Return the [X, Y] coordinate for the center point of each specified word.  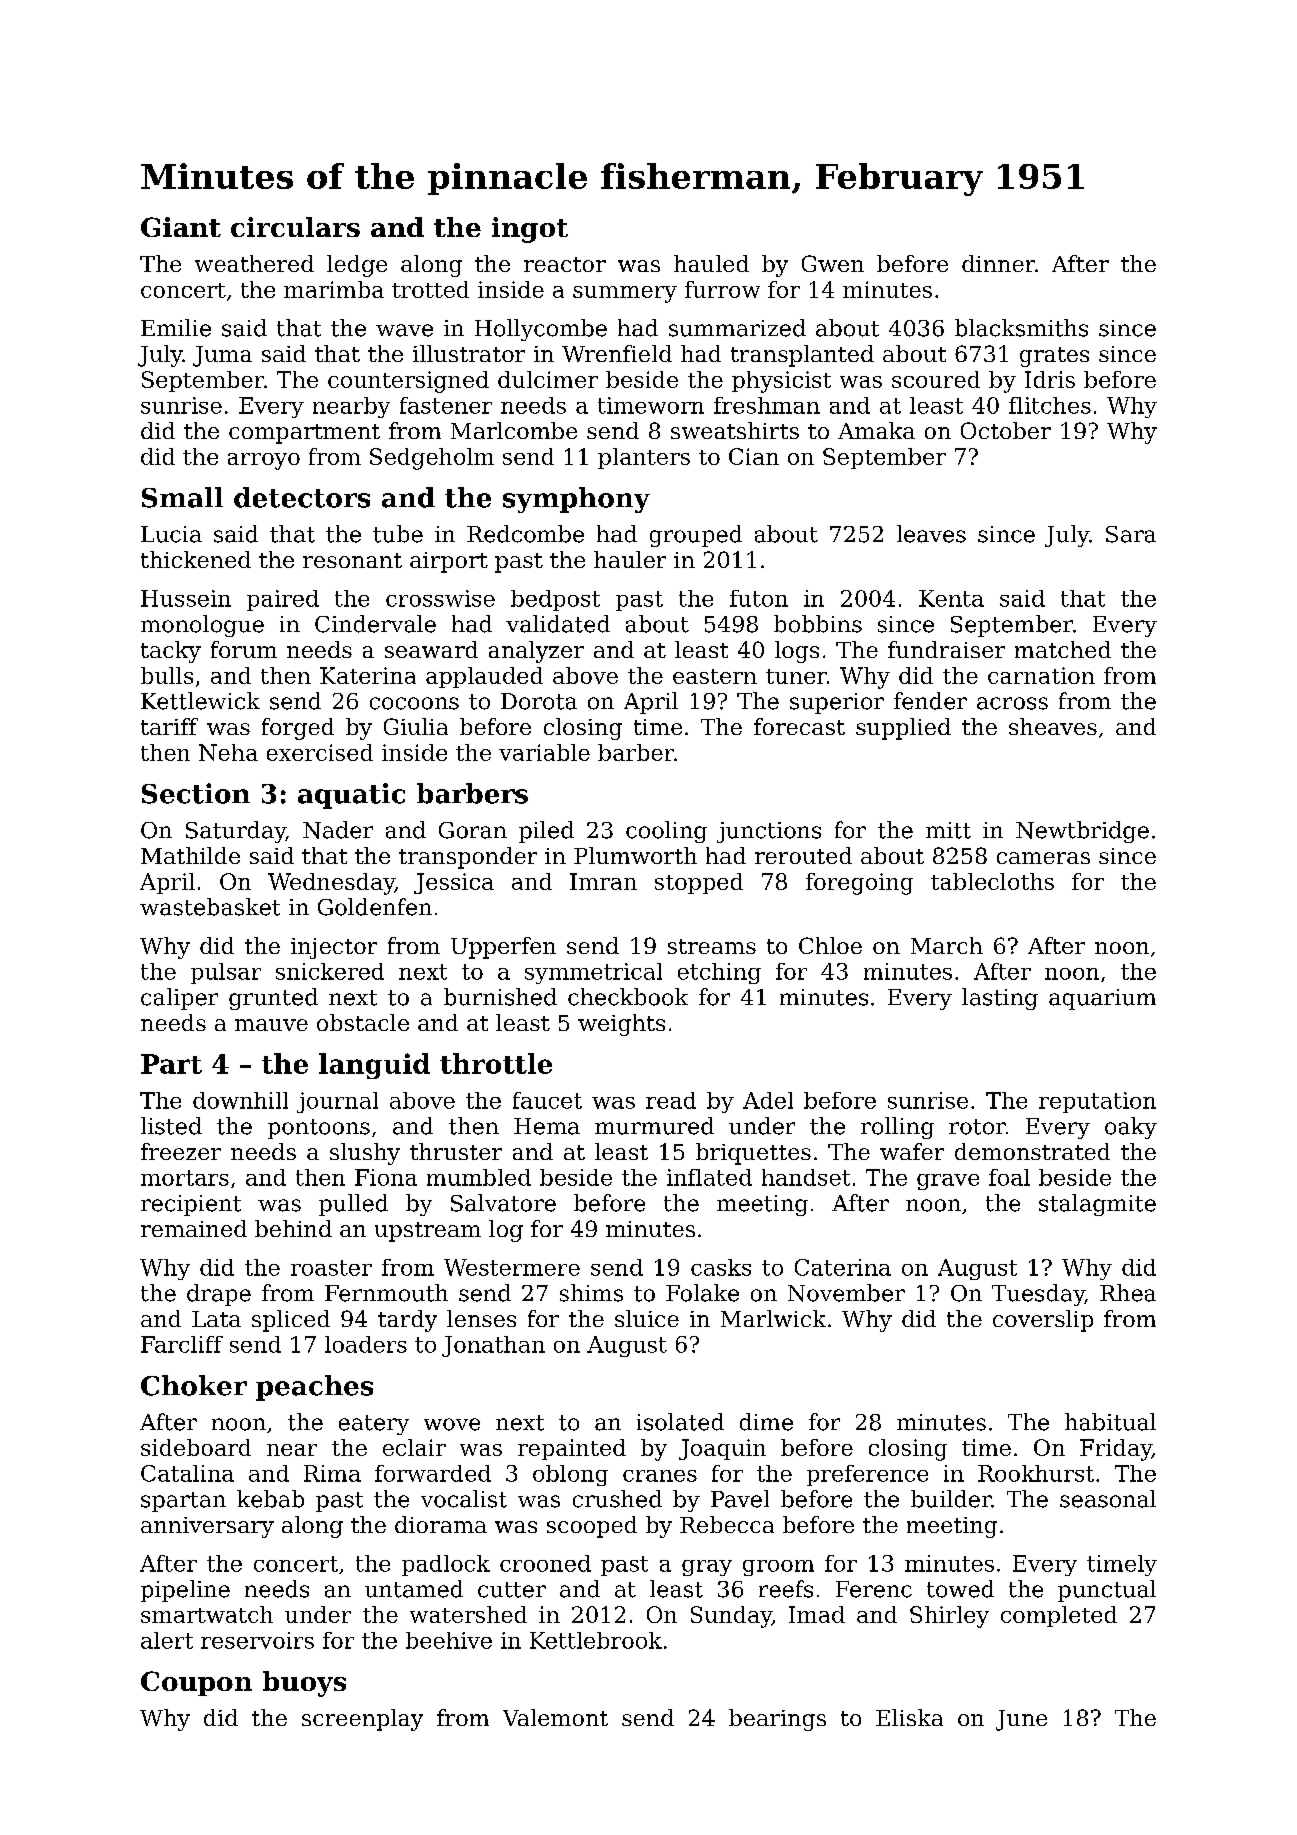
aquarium [1102, 999]
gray [707, 1568]
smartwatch [207, 1614]
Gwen [833, 263]
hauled [711, 263]
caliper [179, 999]
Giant [181, 227]
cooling [666, 832]
